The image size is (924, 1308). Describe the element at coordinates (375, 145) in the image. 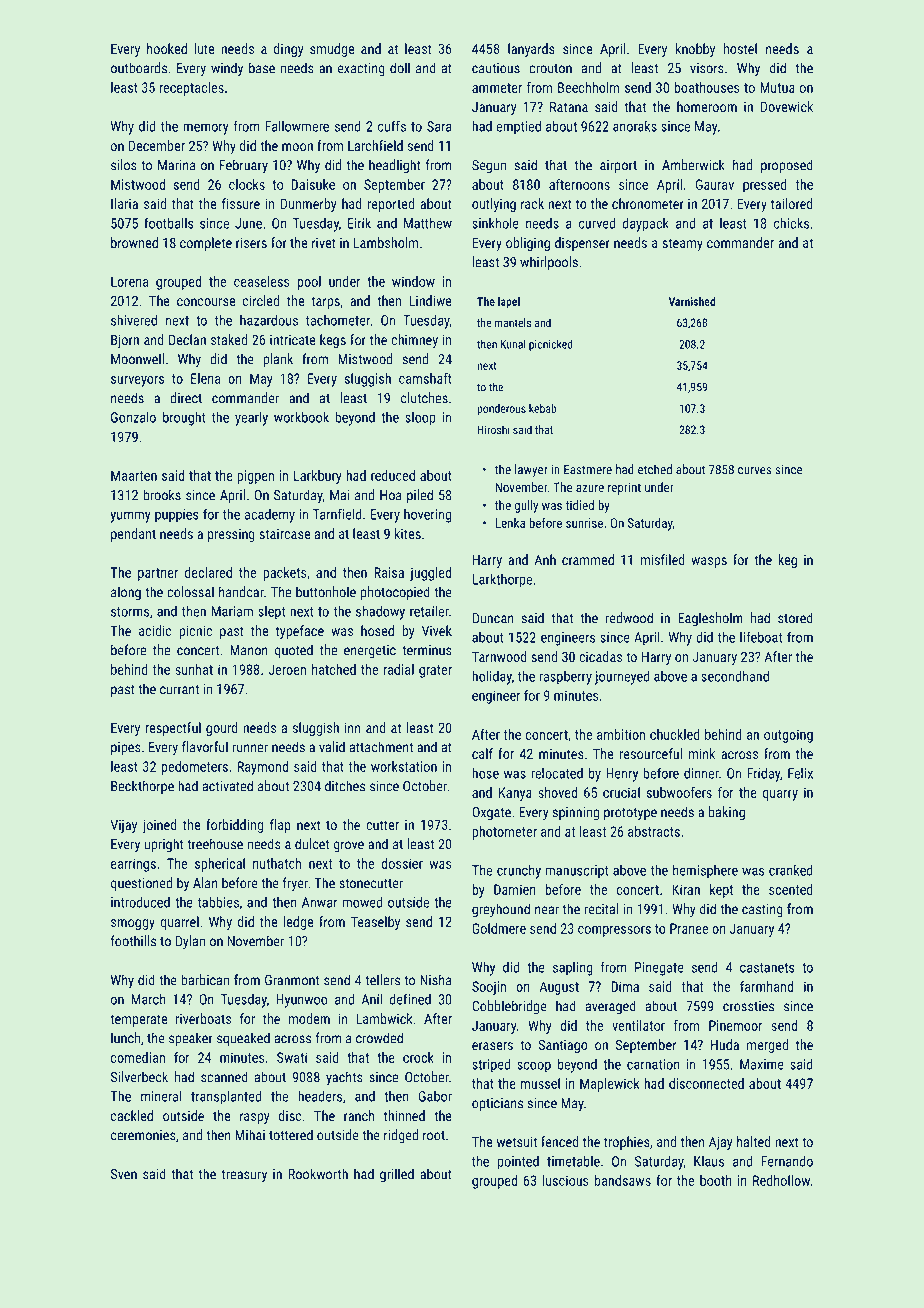

I see `Larchfield` at that location.
